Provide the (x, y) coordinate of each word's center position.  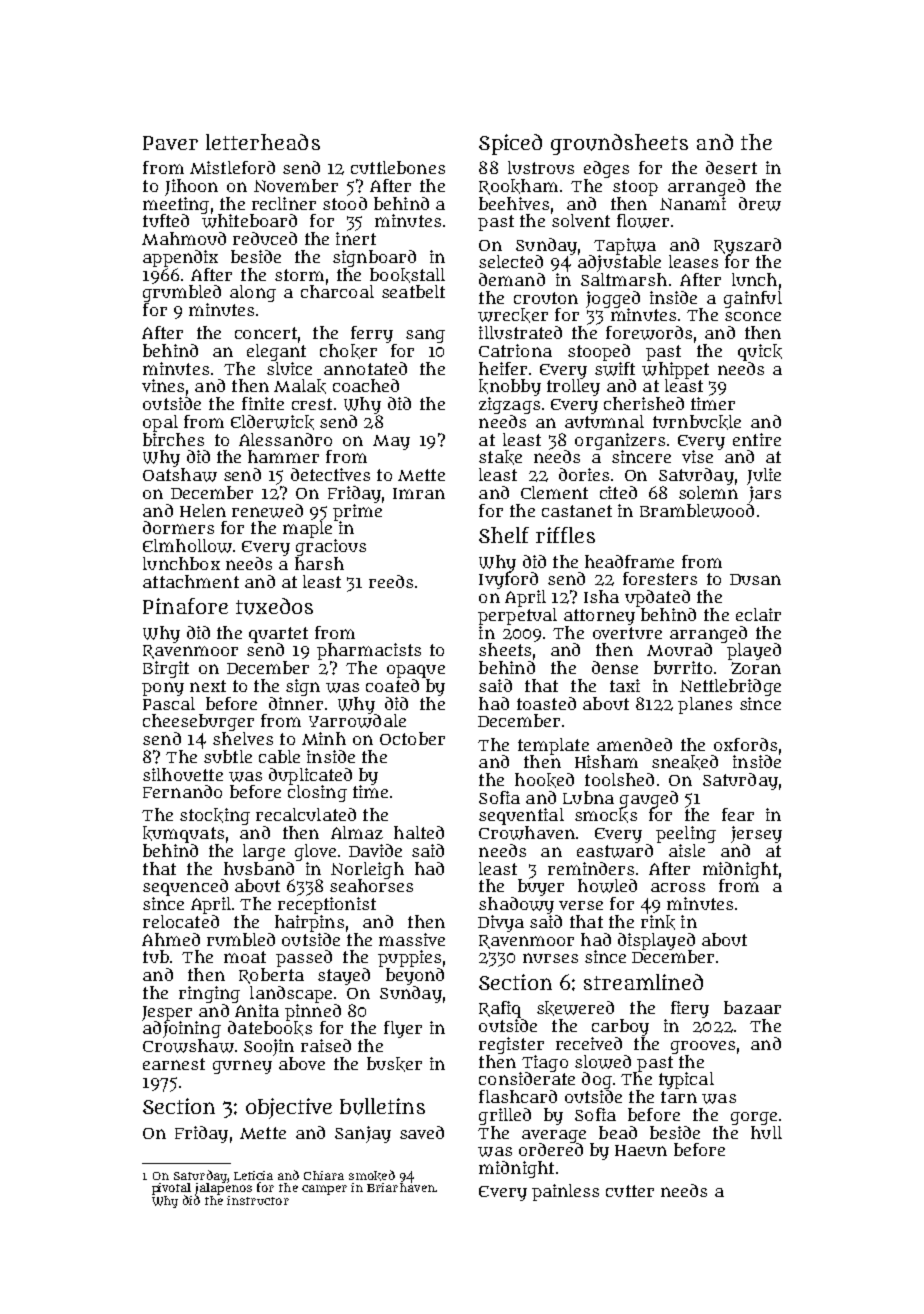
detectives (330, 474)
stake (500, 457)
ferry (372, 334)
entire (757, 439)
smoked (372, 1175)
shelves (243, 738)
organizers (620, 441)
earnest (174, 1064)
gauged (649, 799)
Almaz (357, 832)
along (253, 293)
